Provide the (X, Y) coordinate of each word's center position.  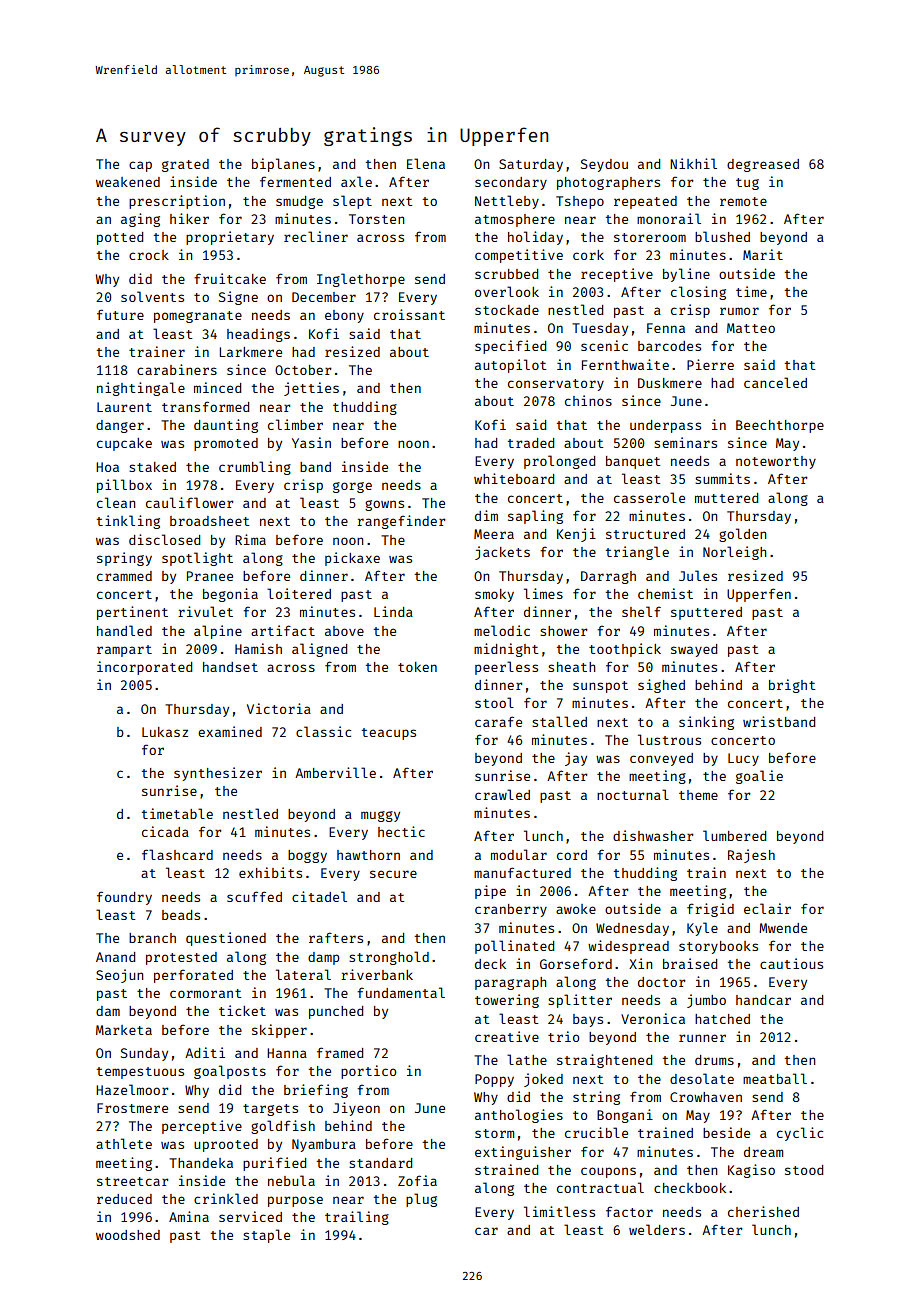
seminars (685, 442)
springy (124, 559)
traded (531, 443)
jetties (311, 389)
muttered (726, 498)
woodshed (128, 1235)
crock (149, 255)
